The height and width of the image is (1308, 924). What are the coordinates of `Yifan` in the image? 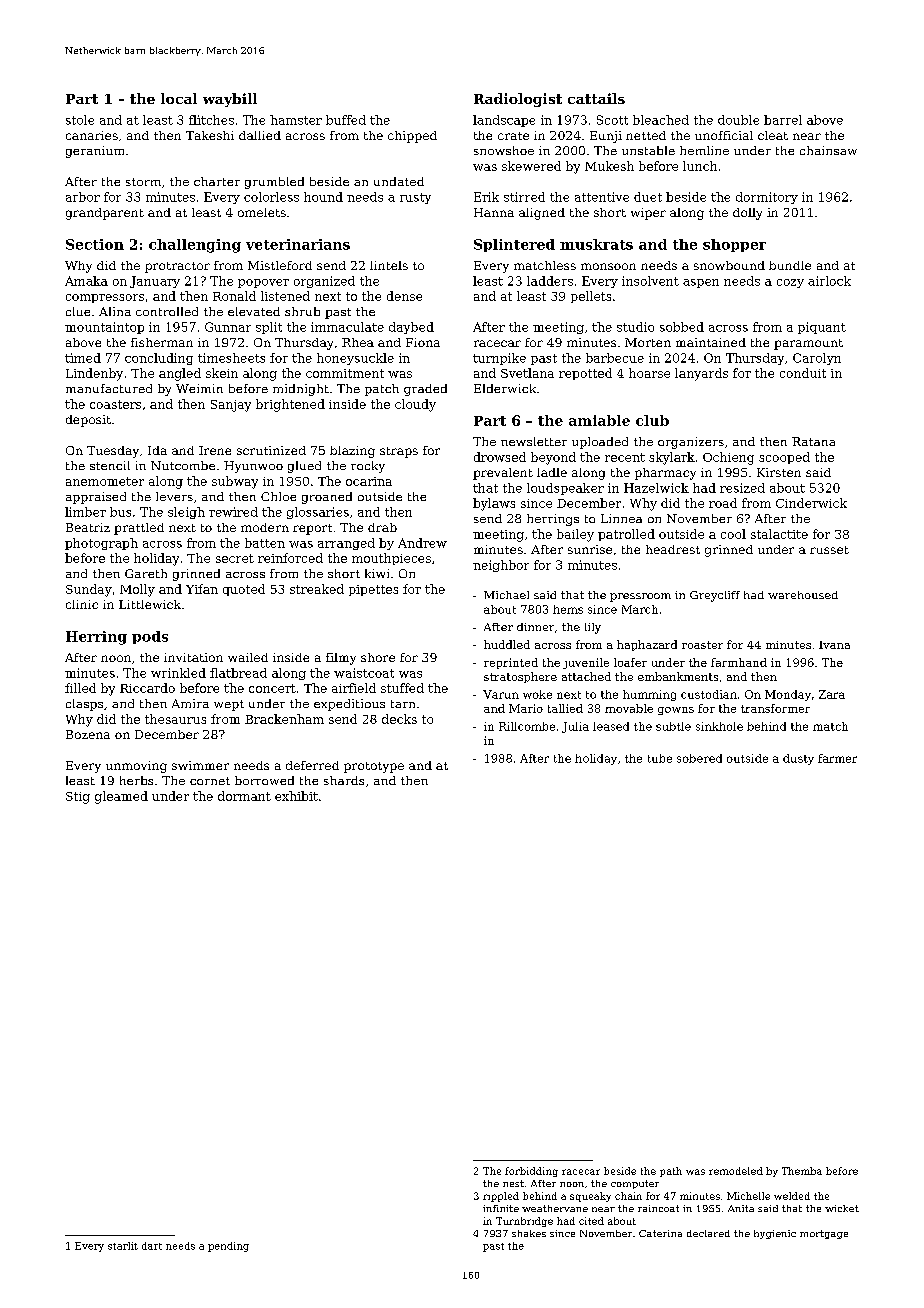 It's located at (202, 589).
